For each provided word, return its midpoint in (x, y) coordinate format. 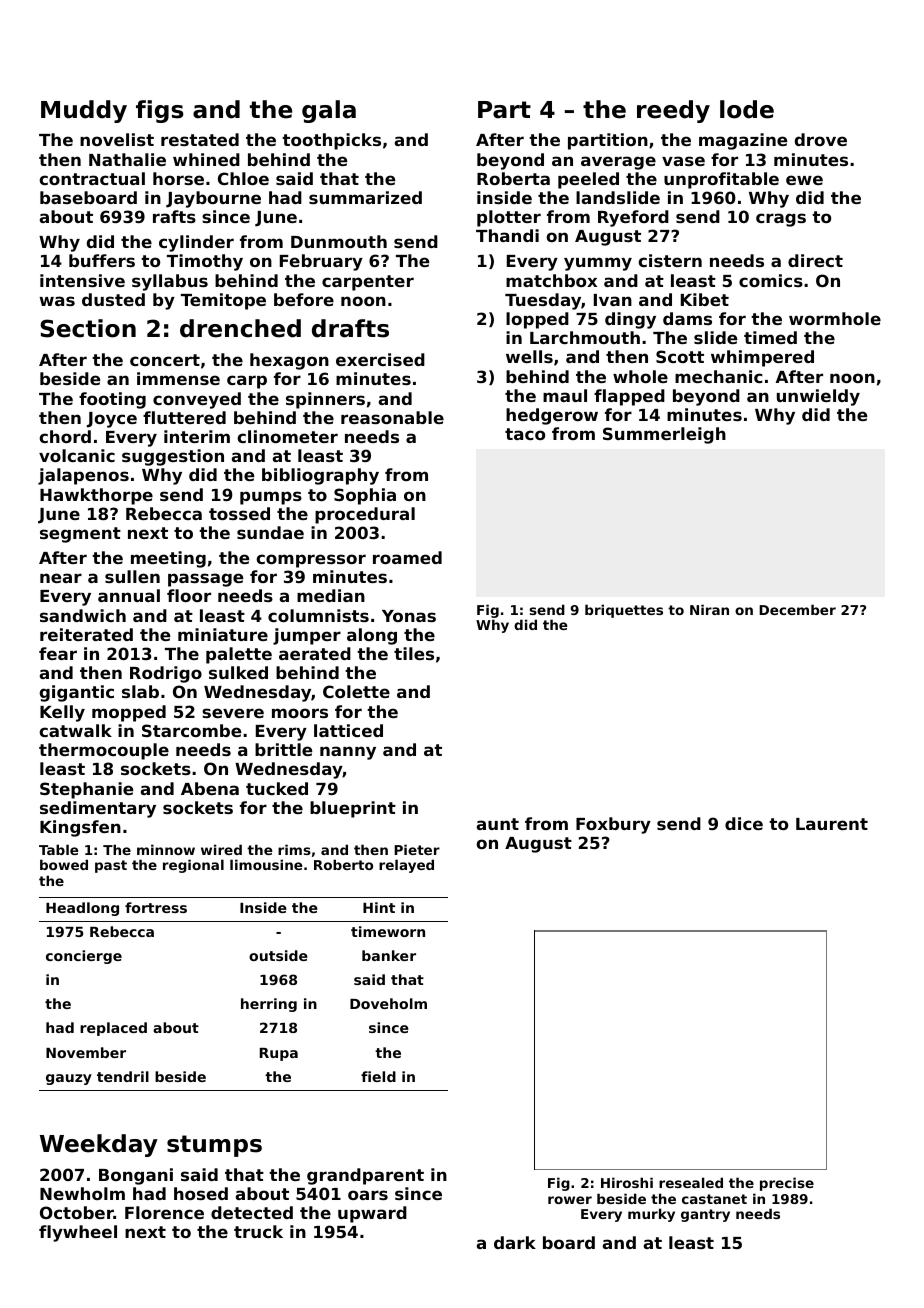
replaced (113, 1029)
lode (747, 109)
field (378, 1076)
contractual (92, 178)
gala (329, 111)
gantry (705, 1215)
